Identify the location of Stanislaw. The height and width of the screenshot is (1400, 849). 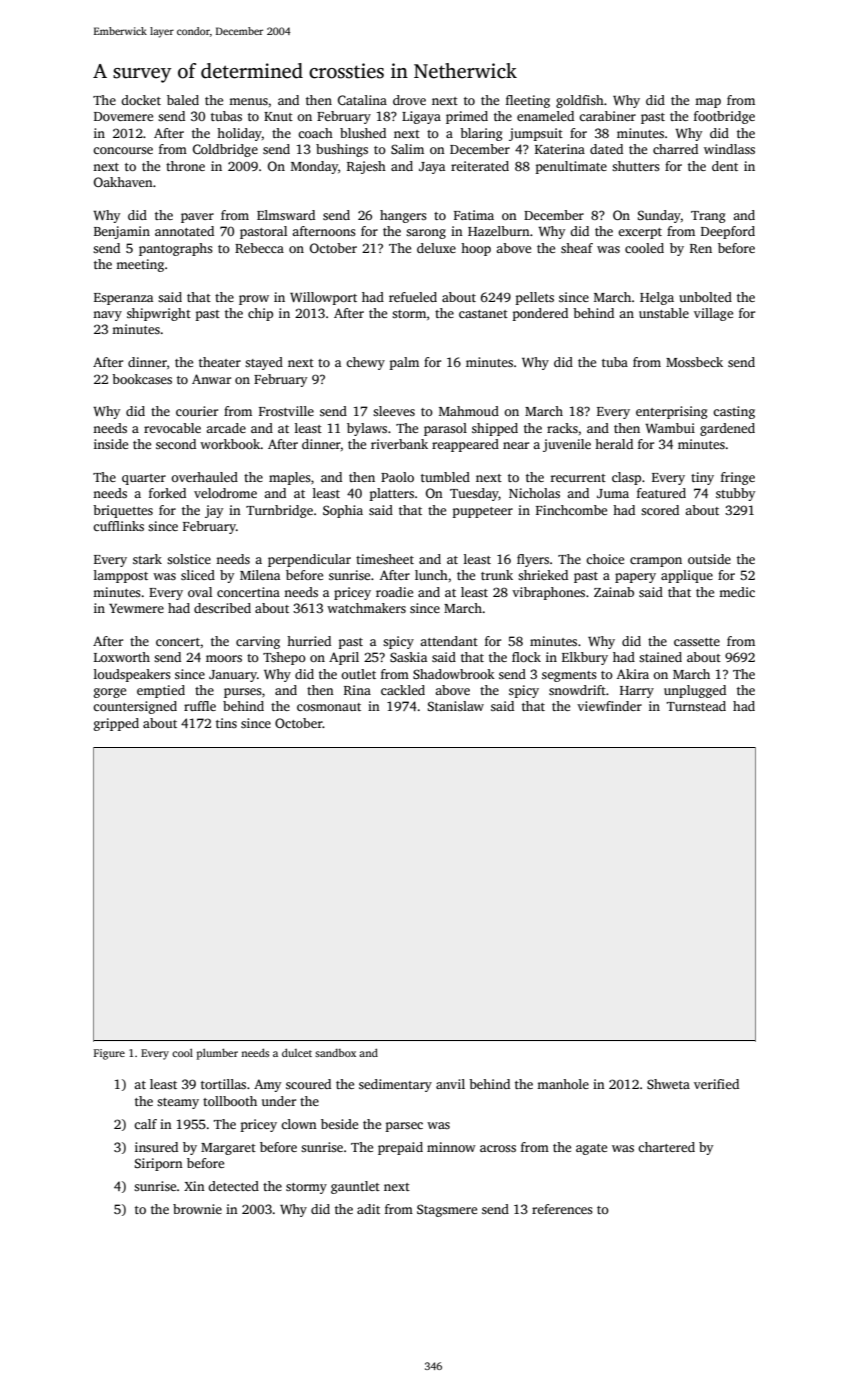
(456, 706).
